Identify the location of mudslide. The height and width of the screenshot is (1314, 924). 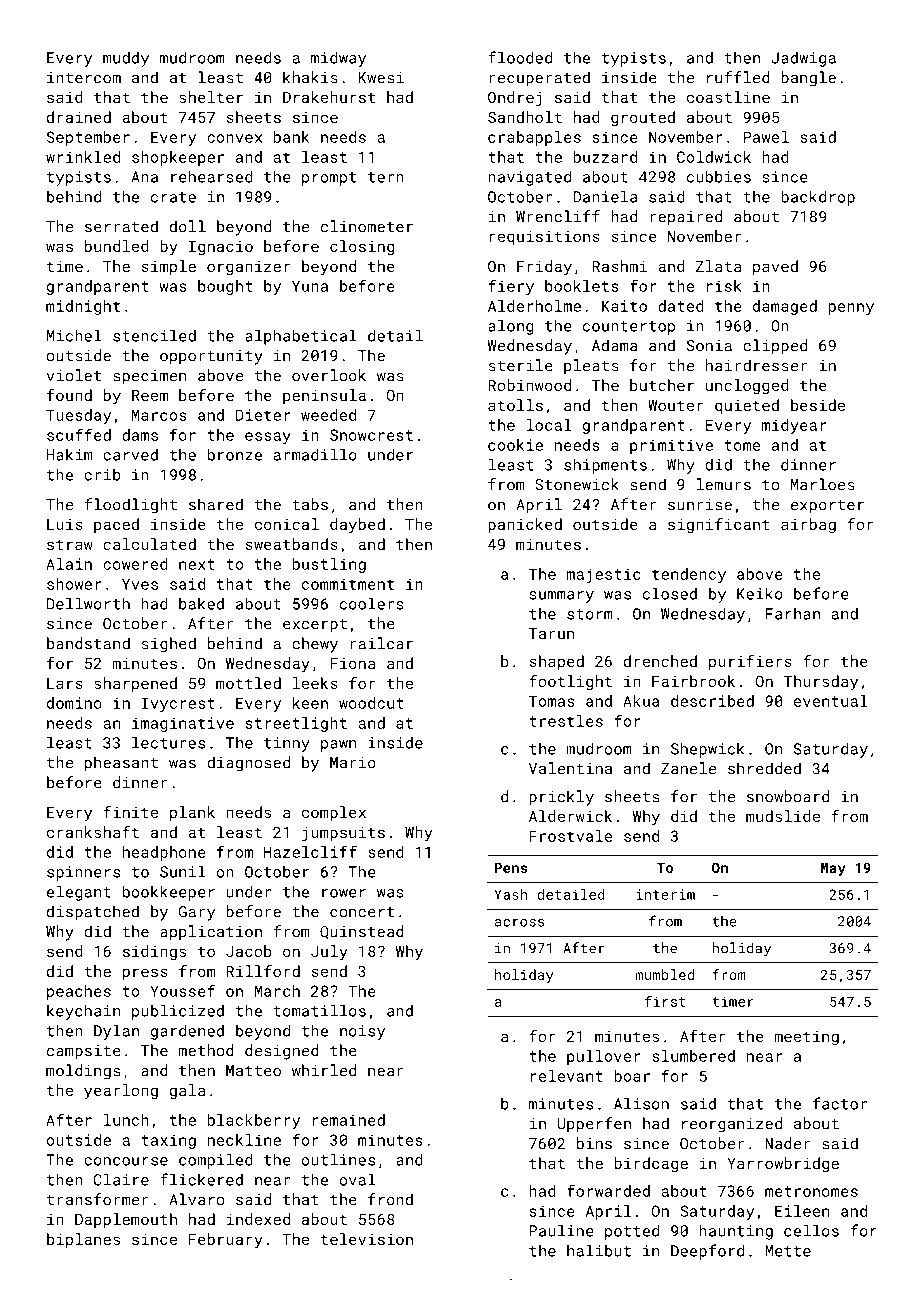
(783, 816).
